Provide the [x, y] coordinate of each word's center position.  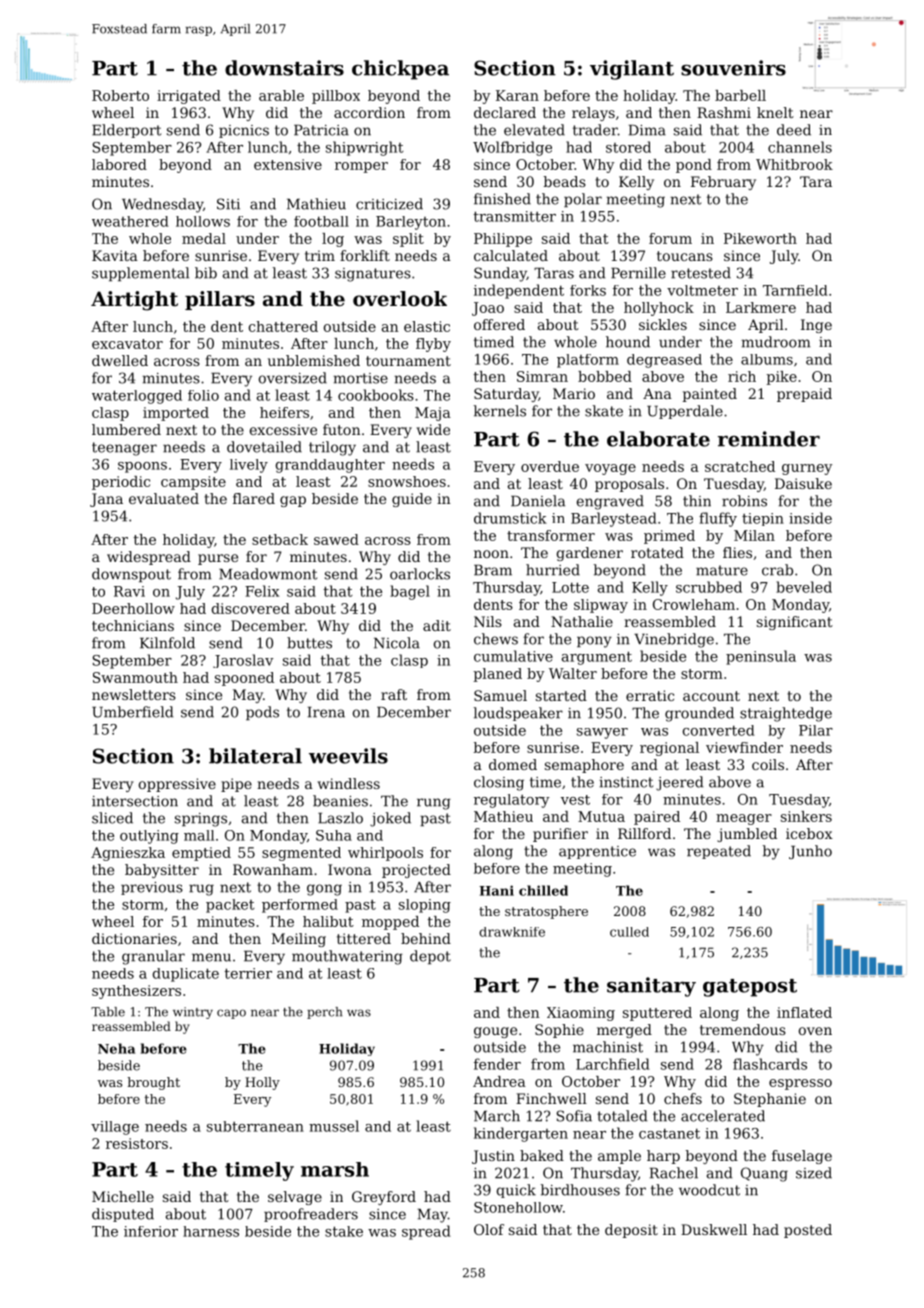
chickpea [400, 70]
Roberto [120, 95]
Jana [106, 500]
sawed [336, 539]
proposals [629, 485]
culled [629, 932]
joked [390, 819]
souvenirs [733, 68]
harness [211, 1231]
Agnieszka [128, 854]
